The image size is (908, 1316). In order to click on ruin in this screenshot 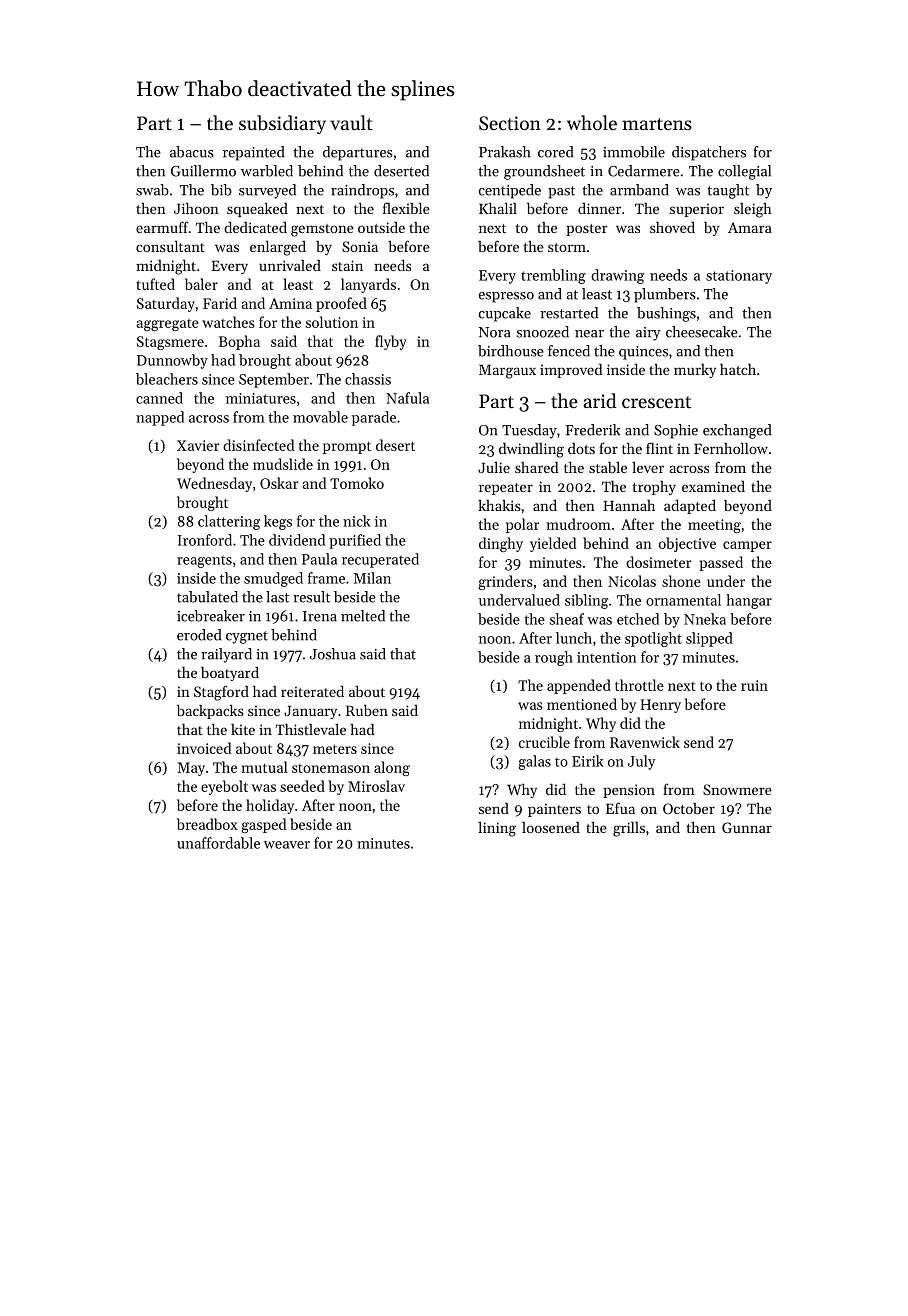, I will do `click(754, 685)`.
